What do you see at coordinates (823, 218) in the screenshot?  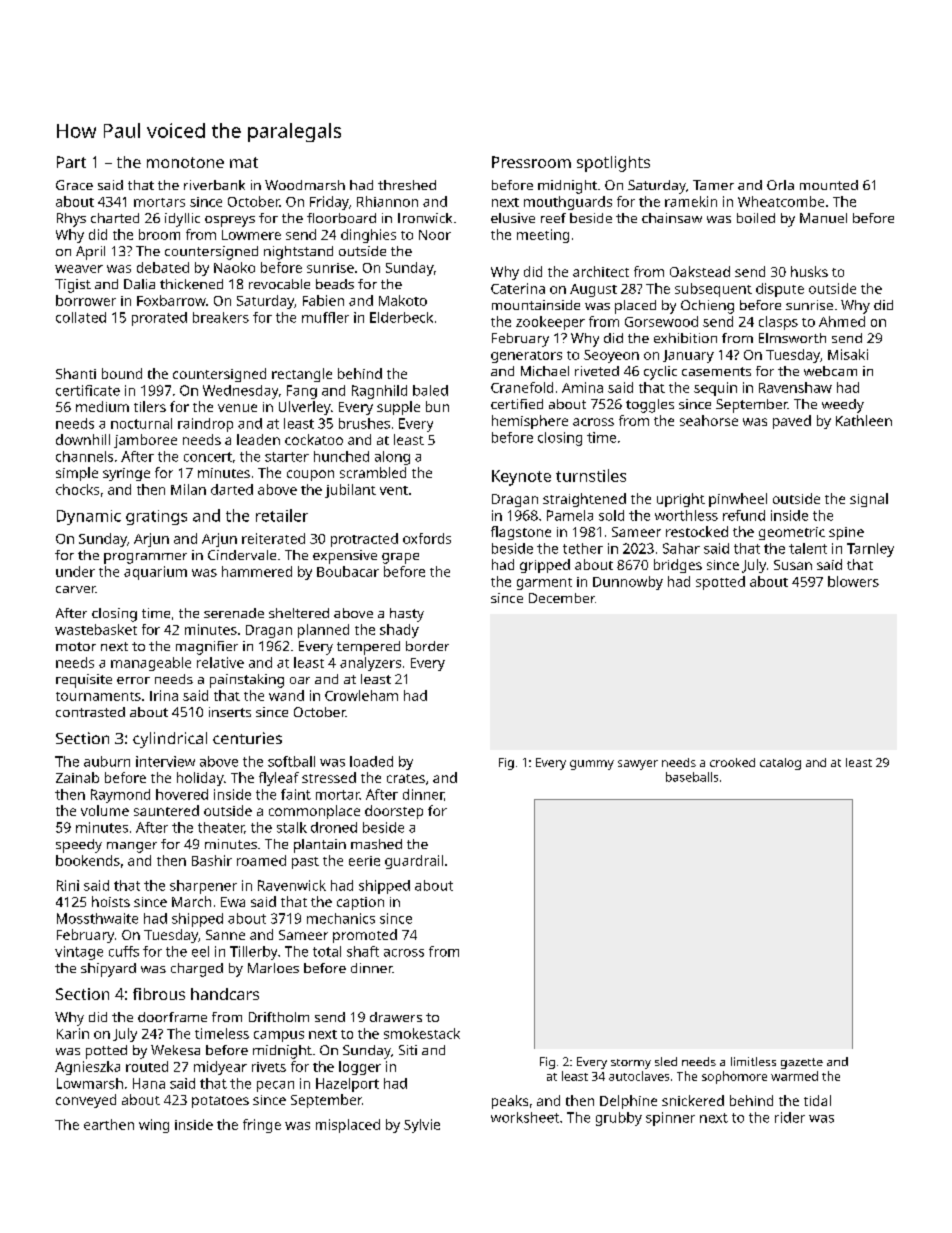 I see `Manuel` at bounding box center [823, 218].
